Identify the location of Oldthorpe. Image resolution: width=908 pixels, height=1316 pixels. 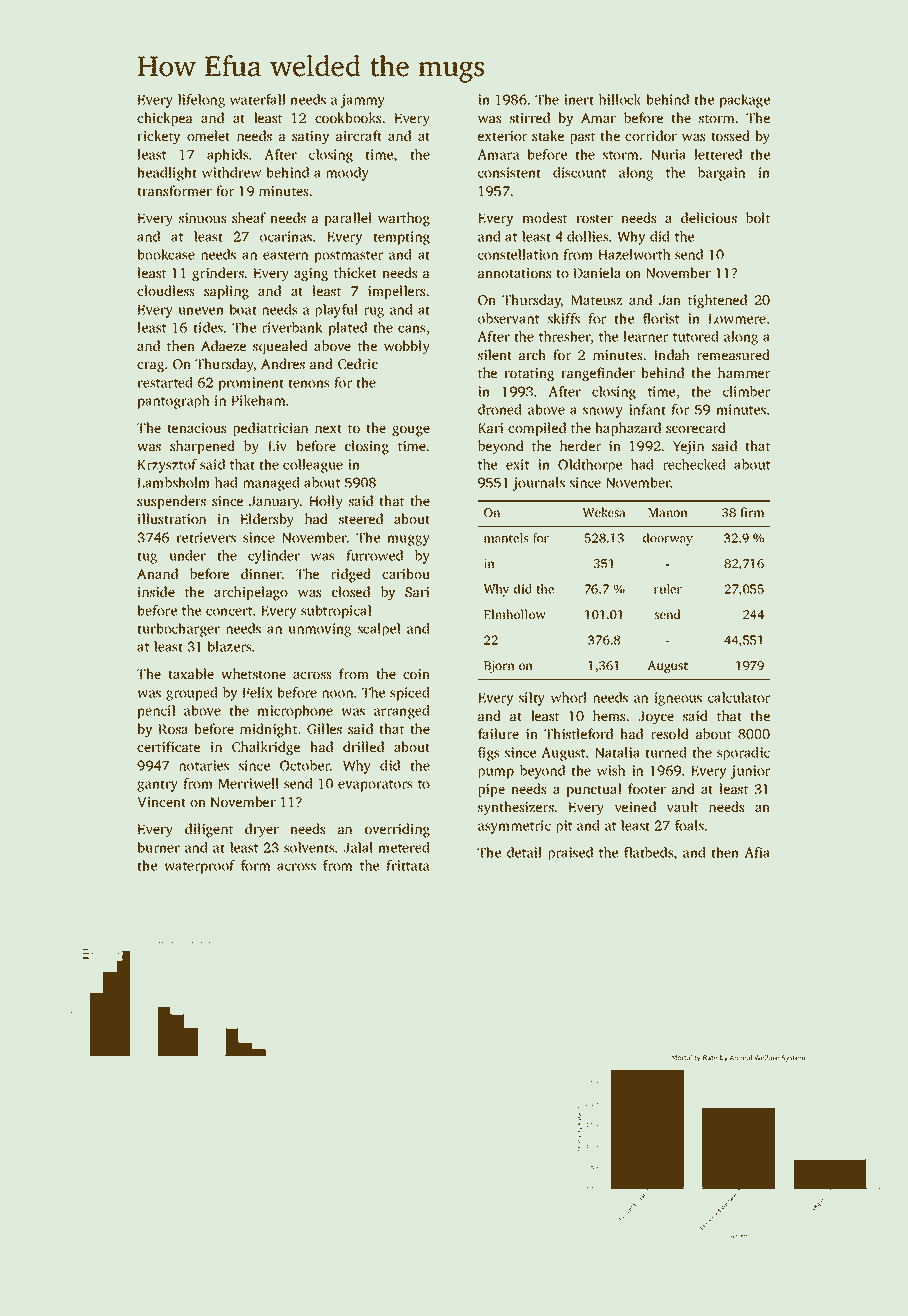
(590, 466).
